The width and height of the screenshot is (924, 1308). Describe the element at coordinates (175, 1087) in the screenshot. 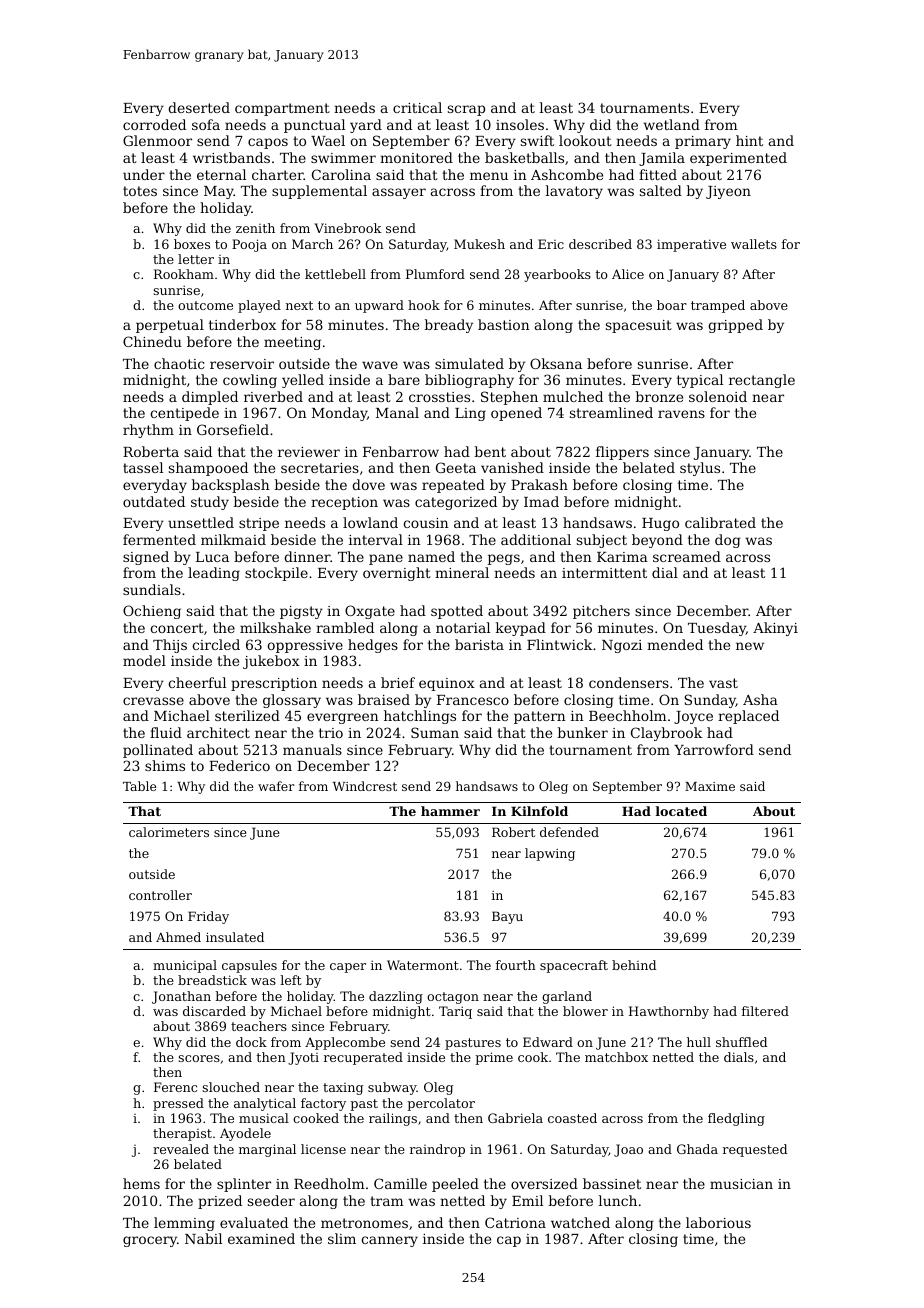

I see `Ferenc` at that location.
